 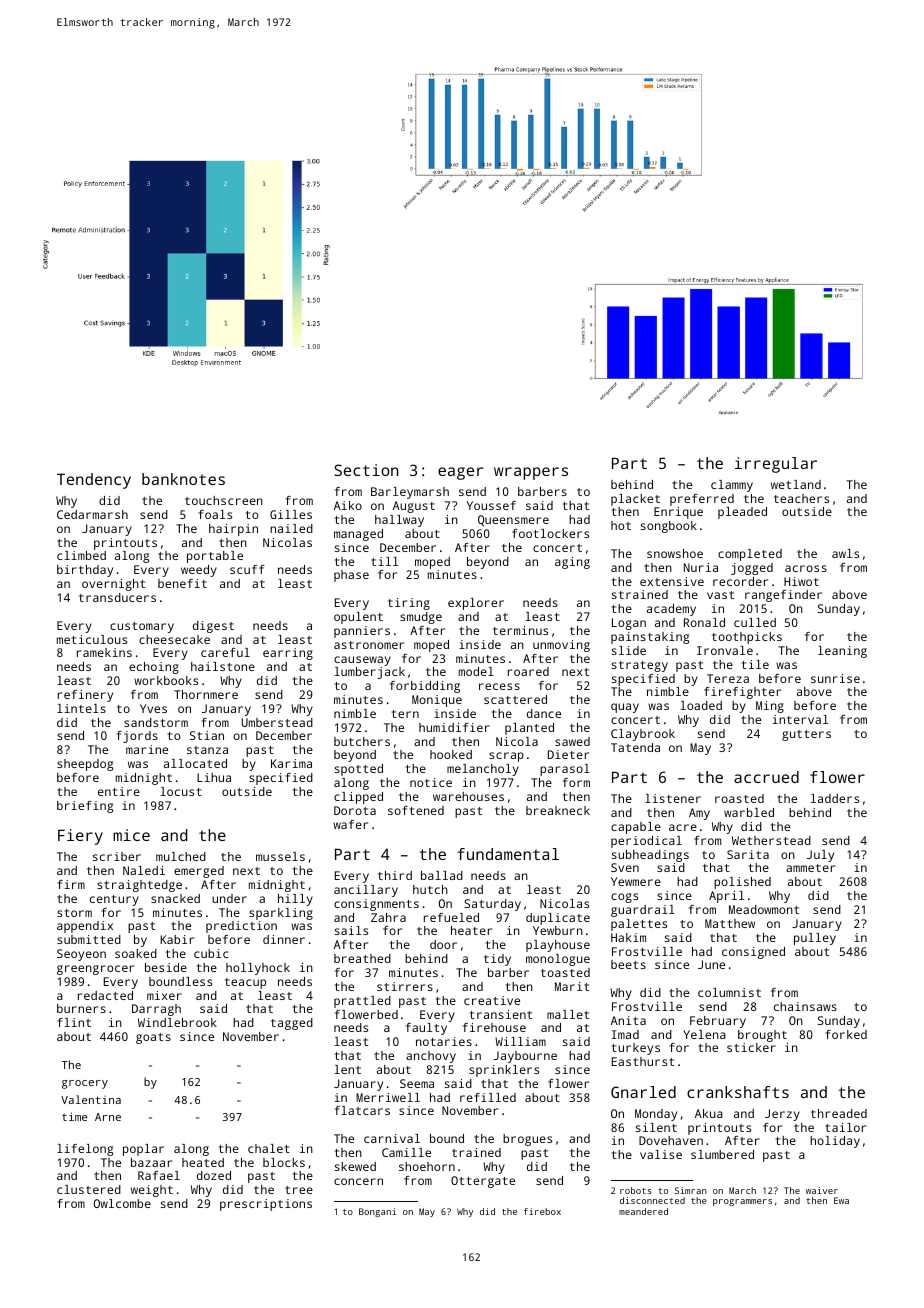 I want to click on robots, so click(x=636, y=1190).
